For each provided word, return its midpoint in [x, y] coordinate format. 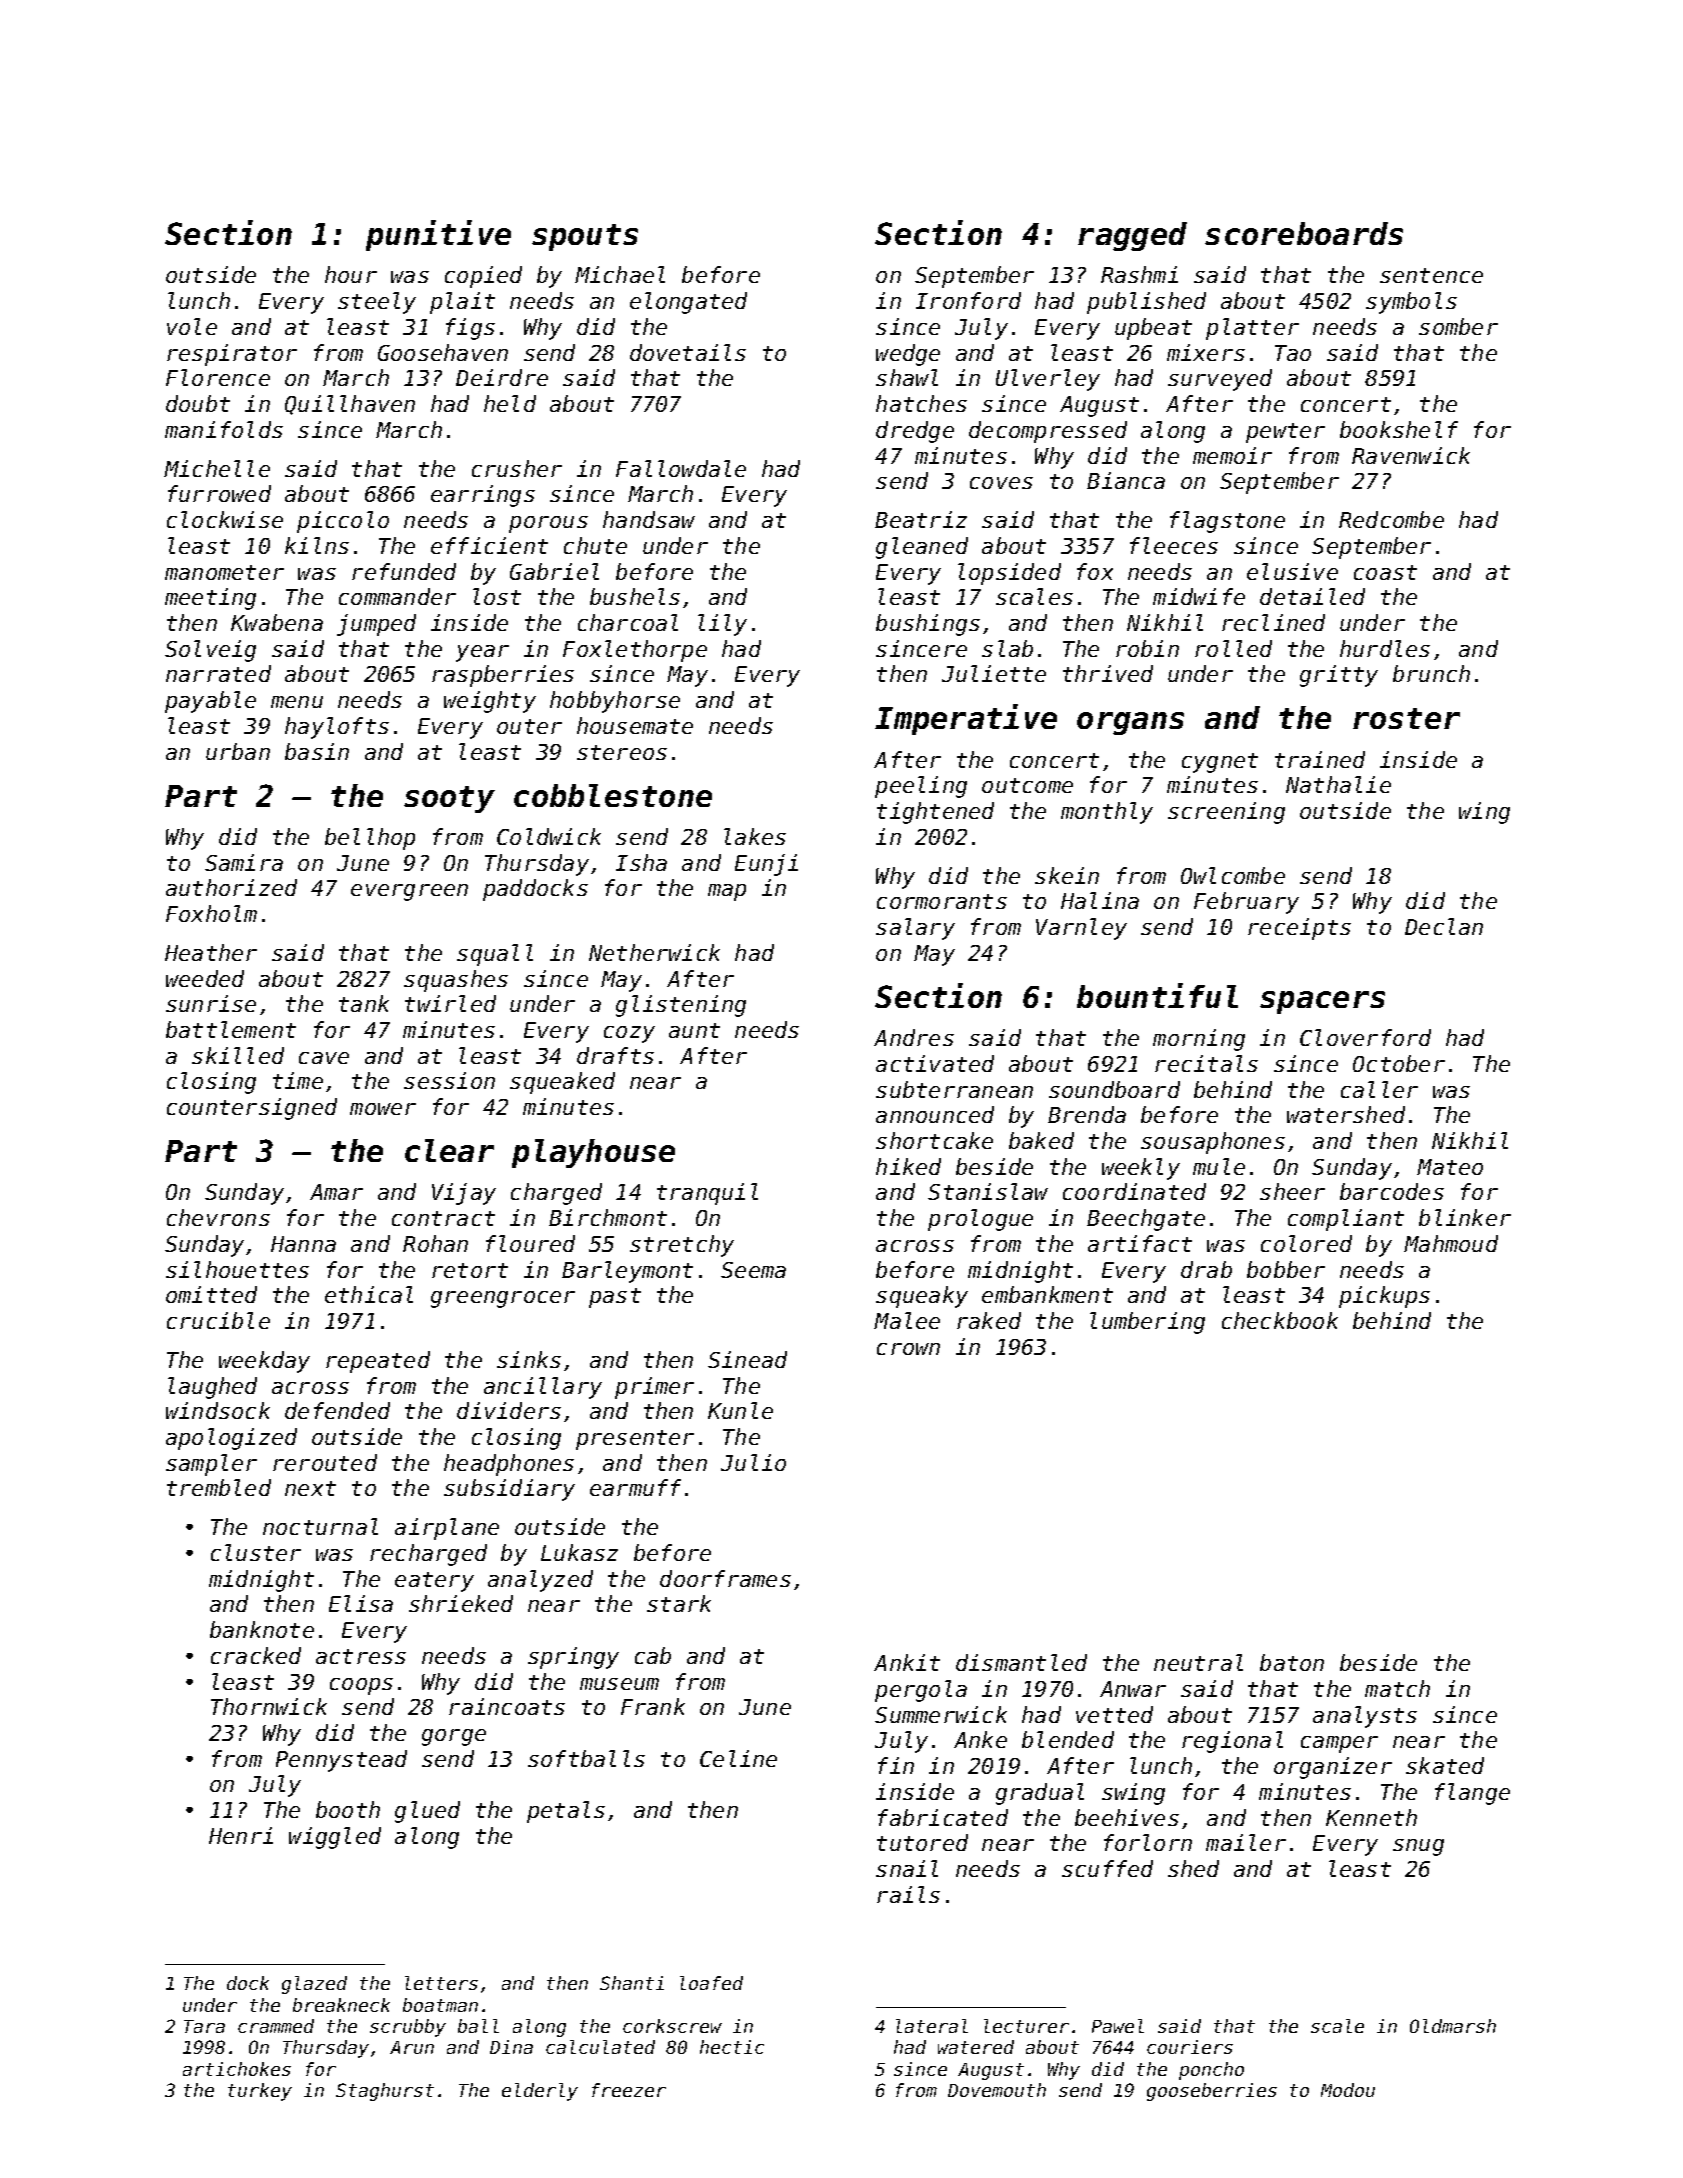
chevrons [218, 1217]
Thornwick [269, 1706]
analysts [1365, 1717]
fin [896, 1765]
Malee [907, 1320]
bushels [635, 596]
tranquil [707, 1194]
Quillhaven [350, 405]
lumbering [1147, 1323]
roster [1406, 718]
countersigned [252, 1109]
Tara [204, 2026]
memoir [1232, 455]
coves [1001, 483]
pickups [1384, 1297]
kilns [317, 545]
